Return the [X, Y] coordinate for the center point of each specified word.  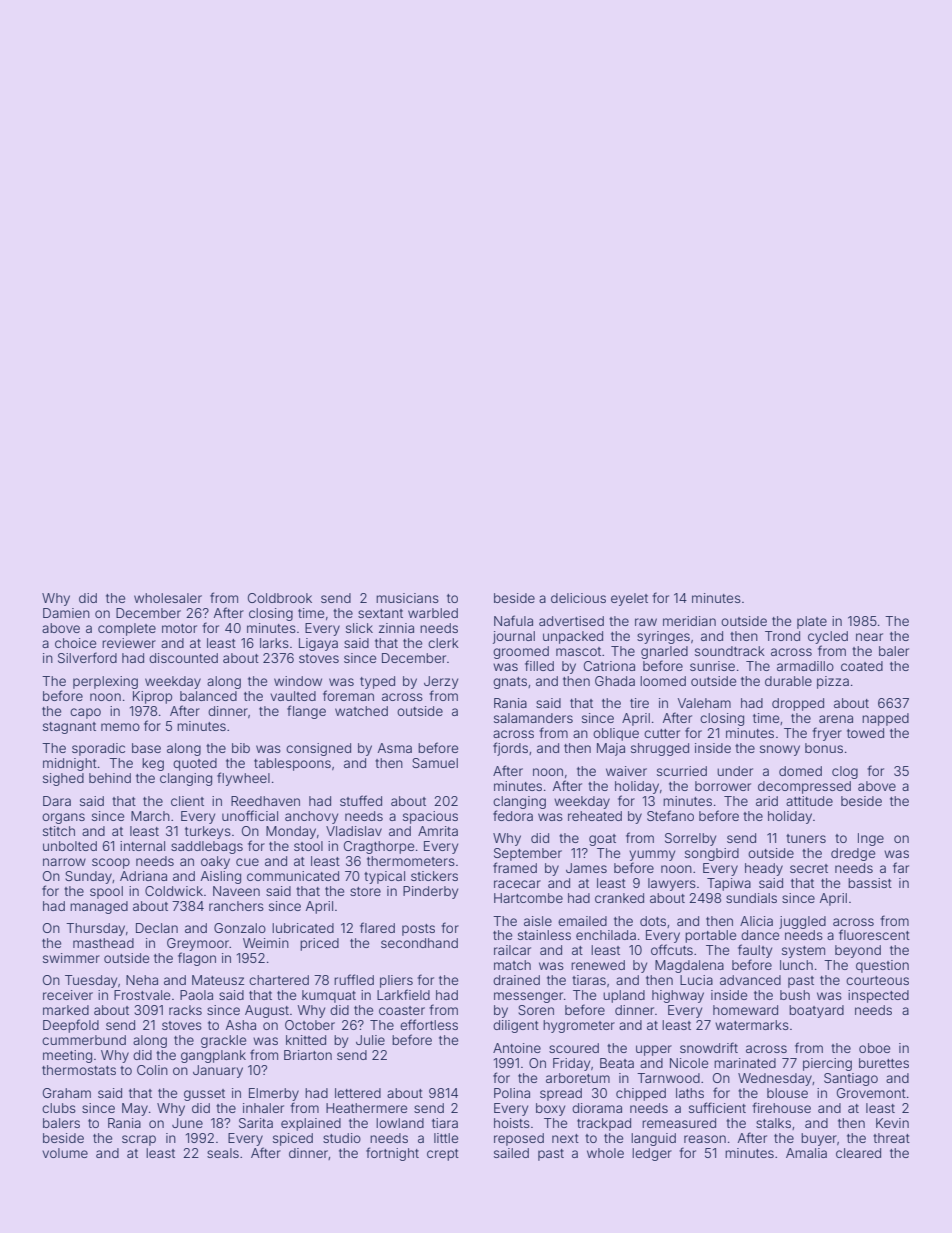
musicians [407, 598]
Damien [66, 613]
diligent [516, 1026]
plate [812, 622]
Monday [291, 832]
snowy [780, 750]
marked [66, 1010]
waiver [626, 771]
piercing [827, 1064]
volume [65, 1153]
